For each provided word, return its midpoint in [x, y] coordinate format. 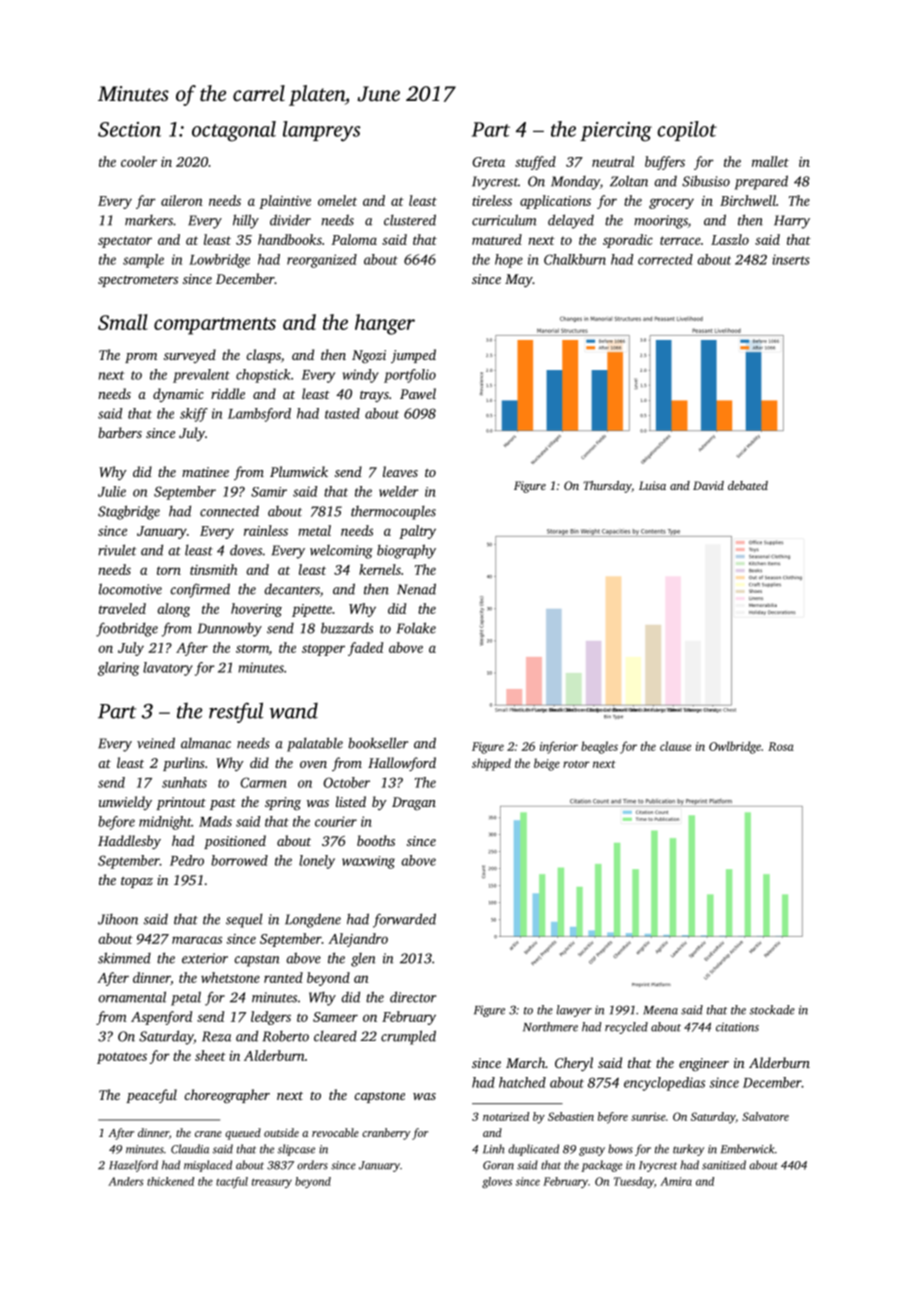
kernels [380, 569]
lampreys [322, 131]
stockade [772, 1010]
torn [169, 570]
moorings [661, 222]
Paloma [354, 239]
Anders [126, 1181]
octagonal [234, 131]
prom [141, 358]
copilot [687, 131]
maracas [197, 940]
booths [376, 840]
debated [748, 485]
